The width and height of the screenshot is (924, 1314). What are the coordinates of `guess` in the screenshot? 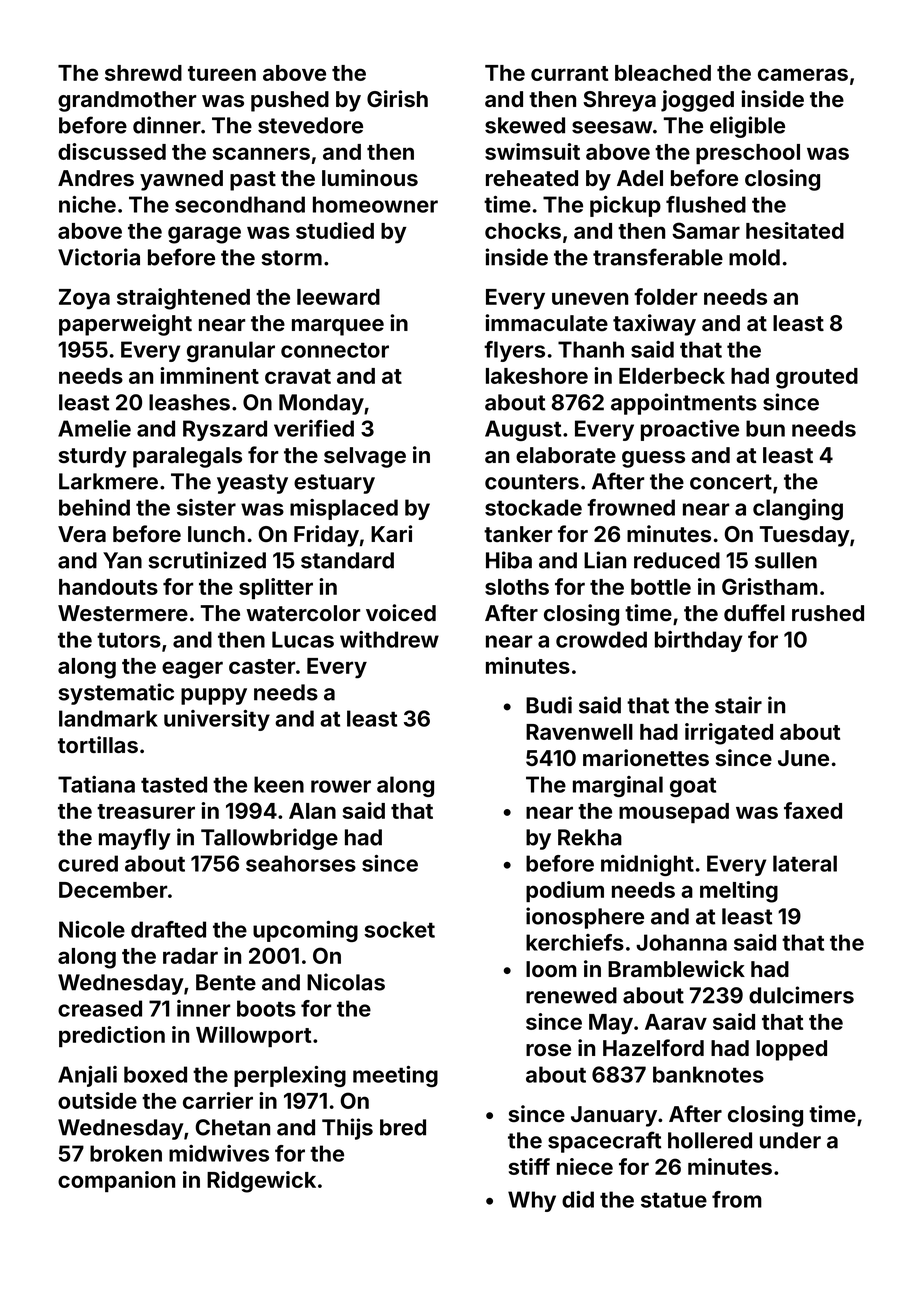 It's located at (653, 459).
